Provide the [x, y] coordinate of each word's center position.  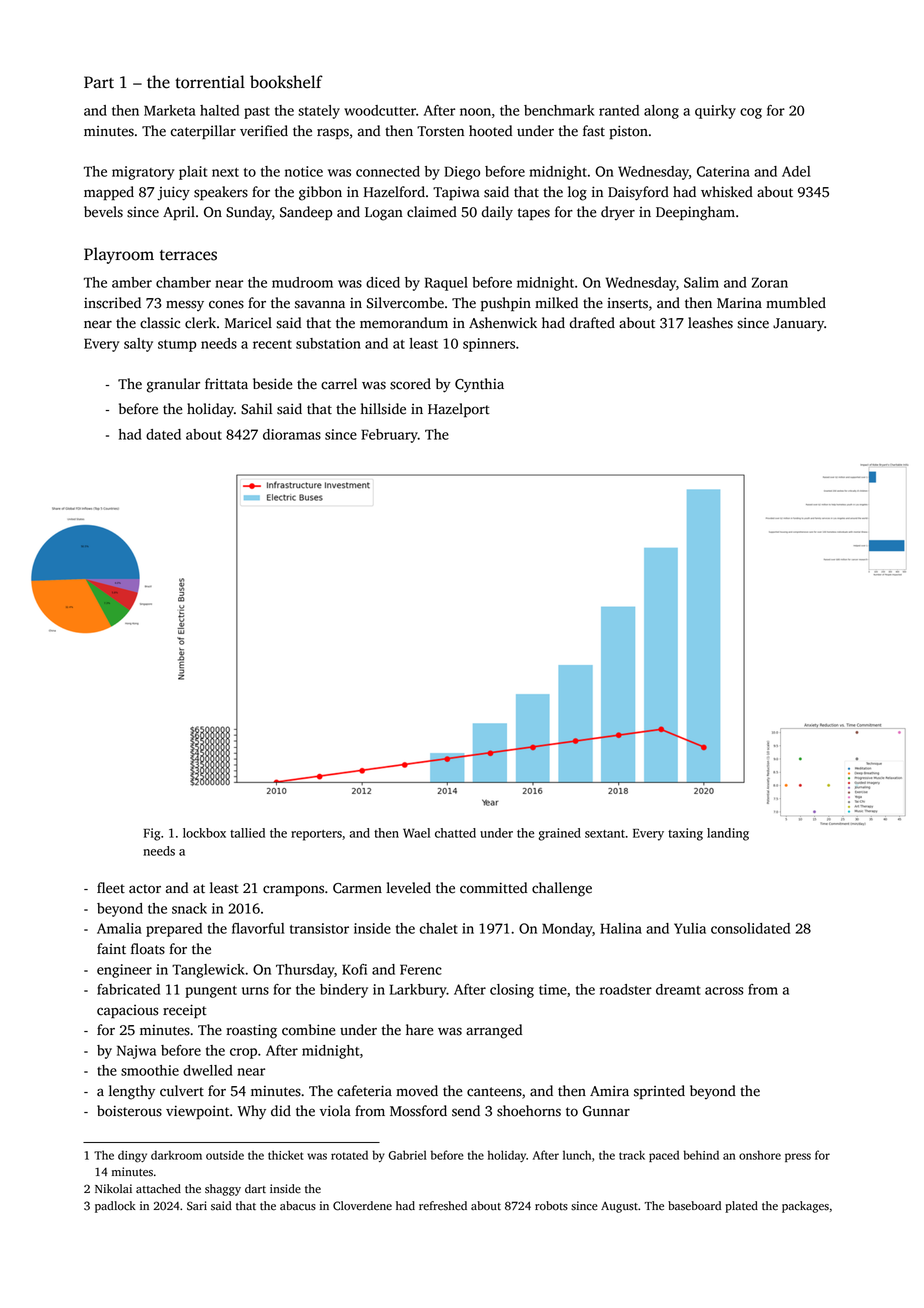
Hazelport [459, 410]
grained [559, 834]
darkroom [176, 1155]
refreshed [443, 1206]
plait [193, 173]
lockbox [204, 833]
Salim [701, 282]
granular [173, 385]
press [798, 1157]
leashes [710, 323]
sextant [605, 834]
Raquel [446, 284]
